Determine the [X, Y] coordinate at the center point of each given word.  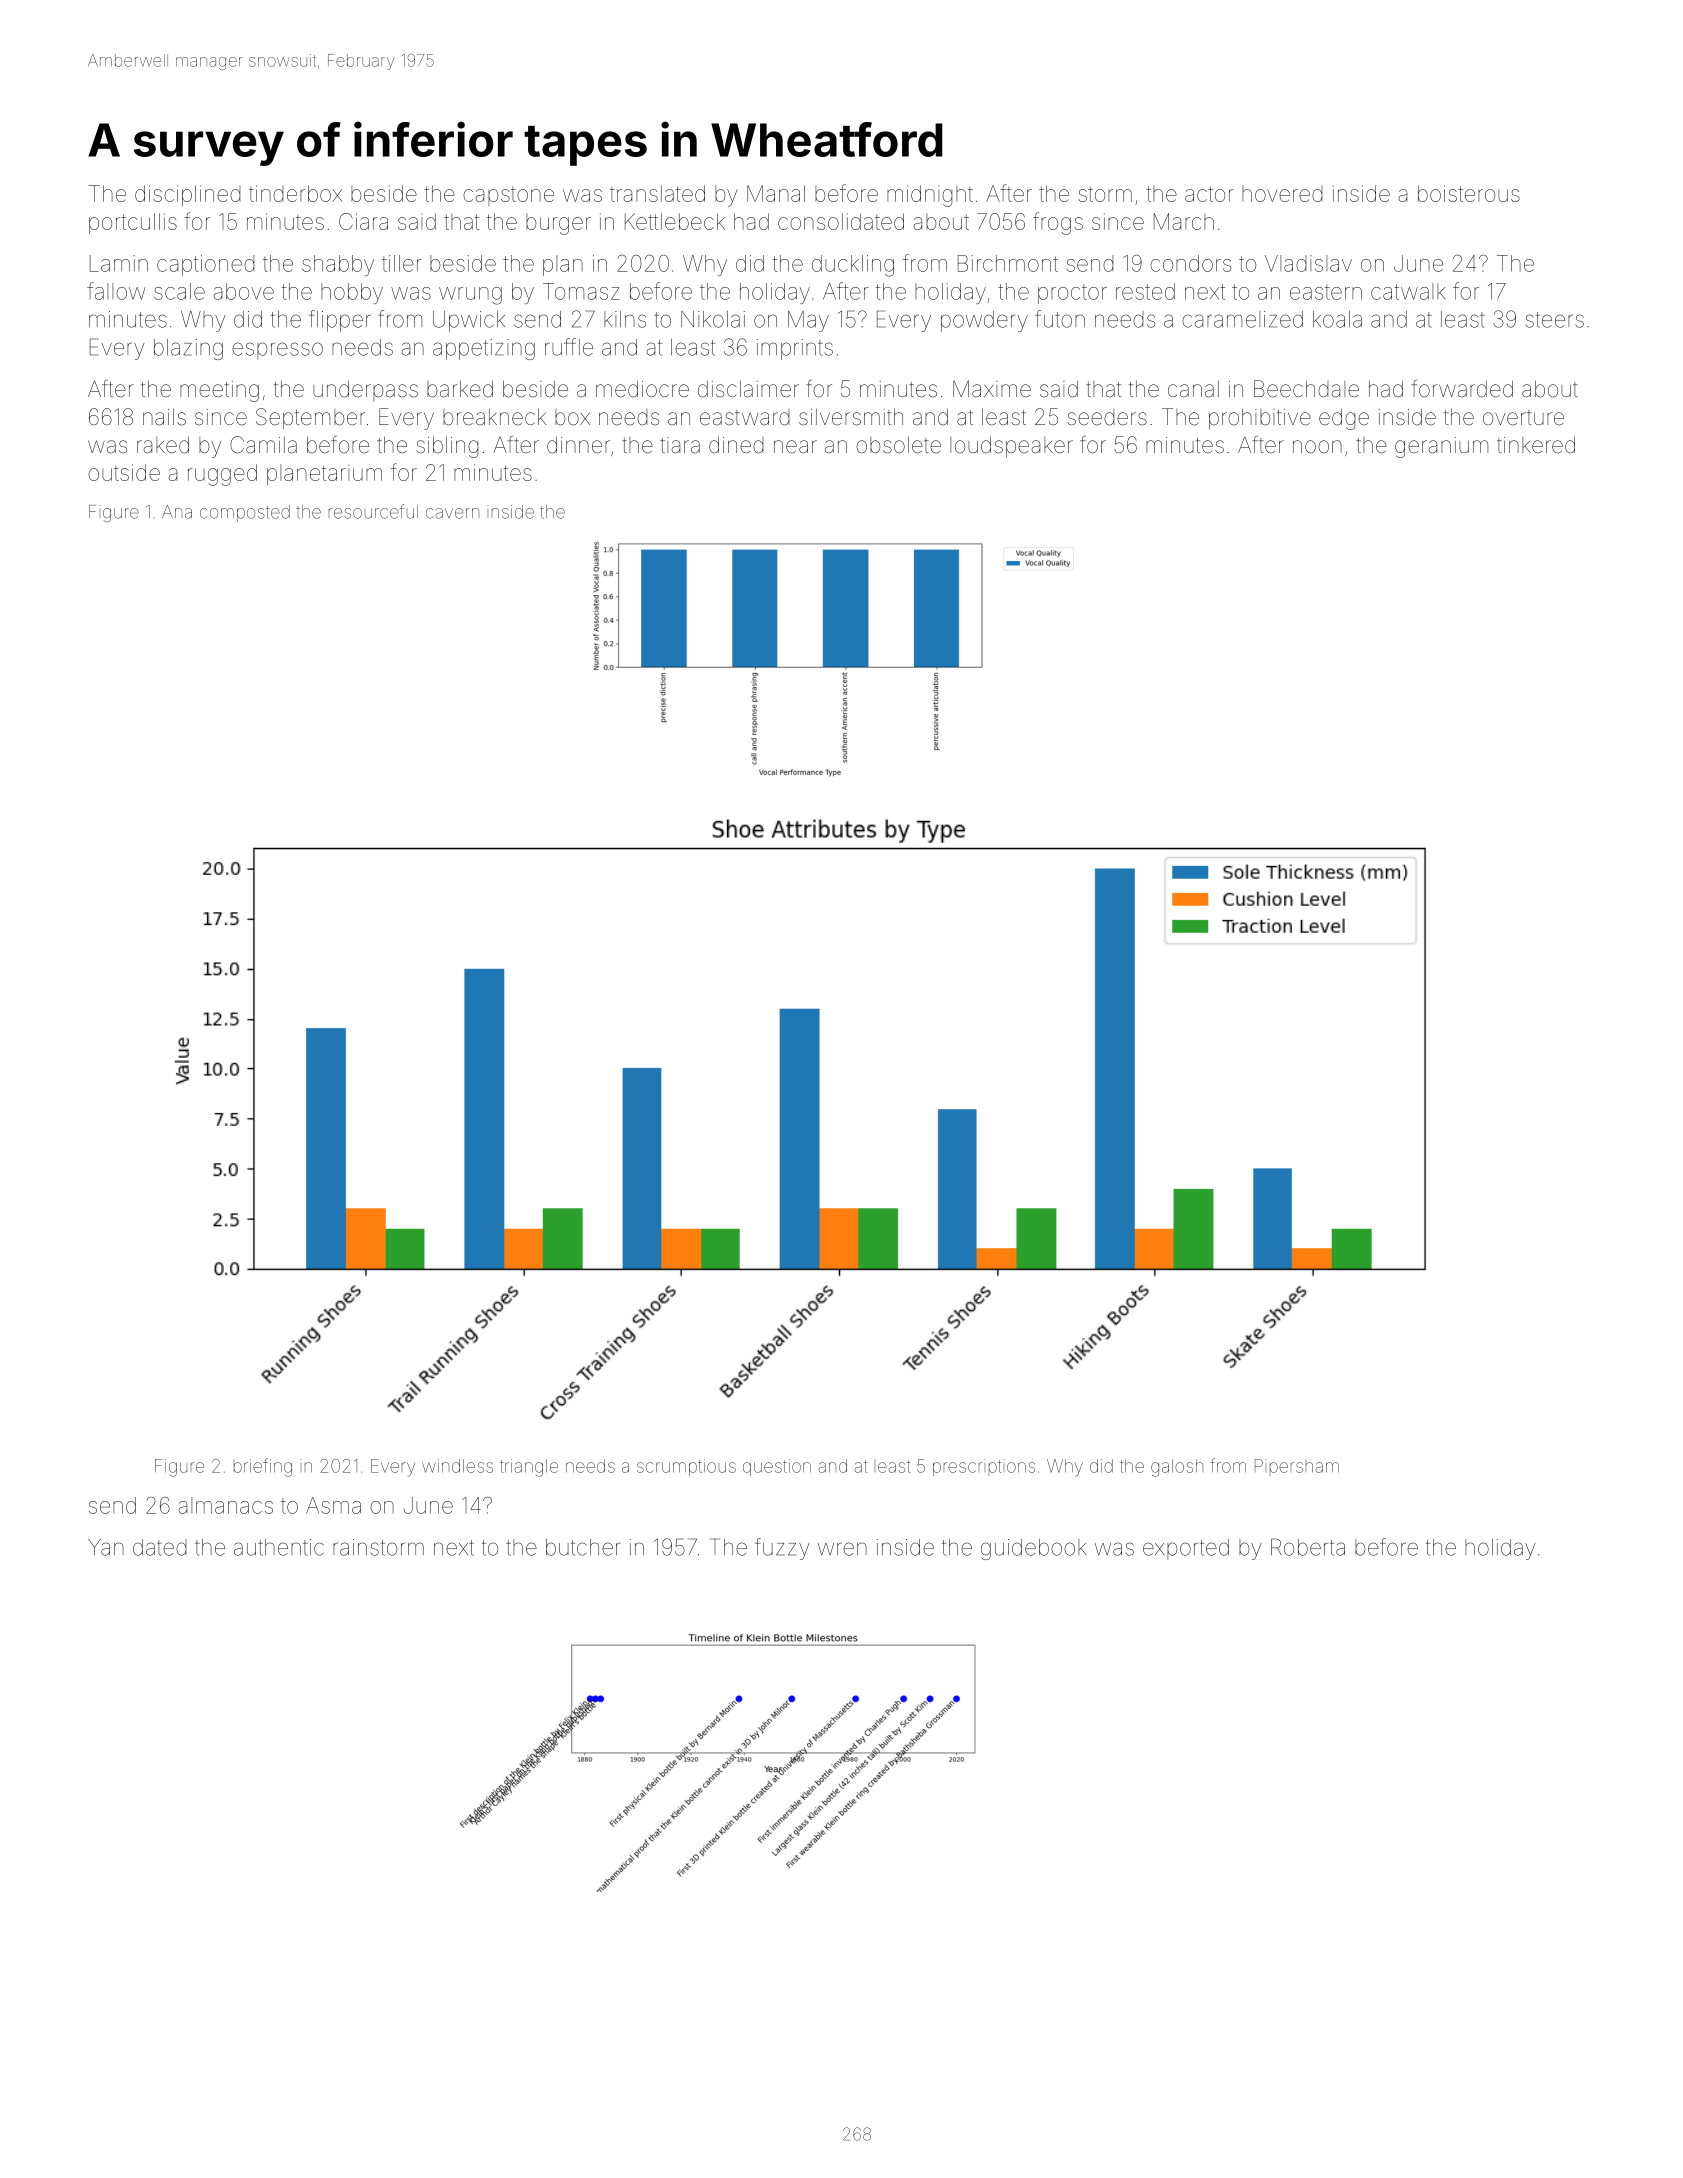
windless [457, 1466]
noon [1317, 447]
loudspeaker [1011, 447]
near [795, 447]
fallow [116, 291]
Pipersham [1297, 1466]
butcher [583, 1547]
